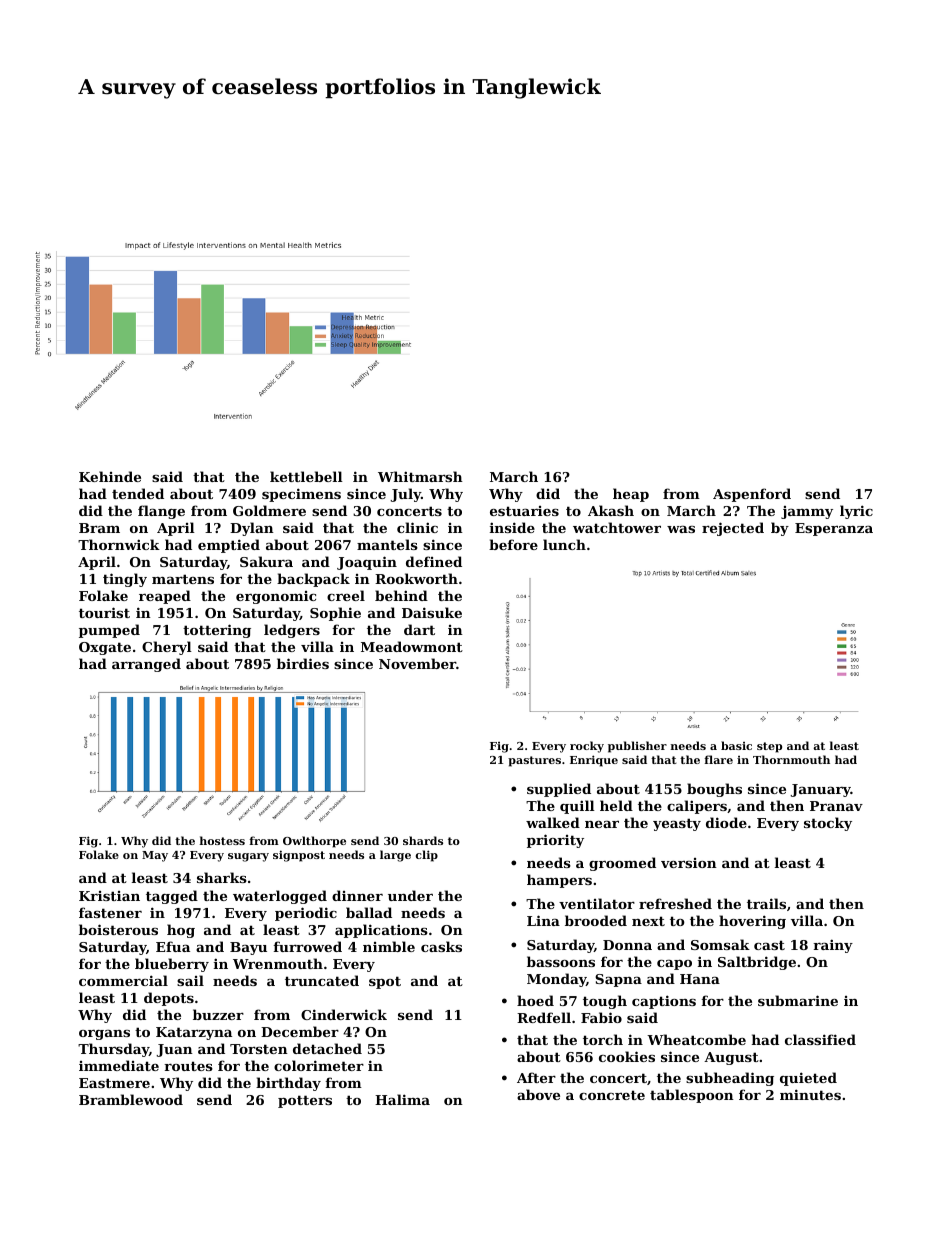 The height and width of the image is (1233, 952). What do you see at coordinates (856, 512) in the image?
I see `lyric` at bounding box center [856, 512].
